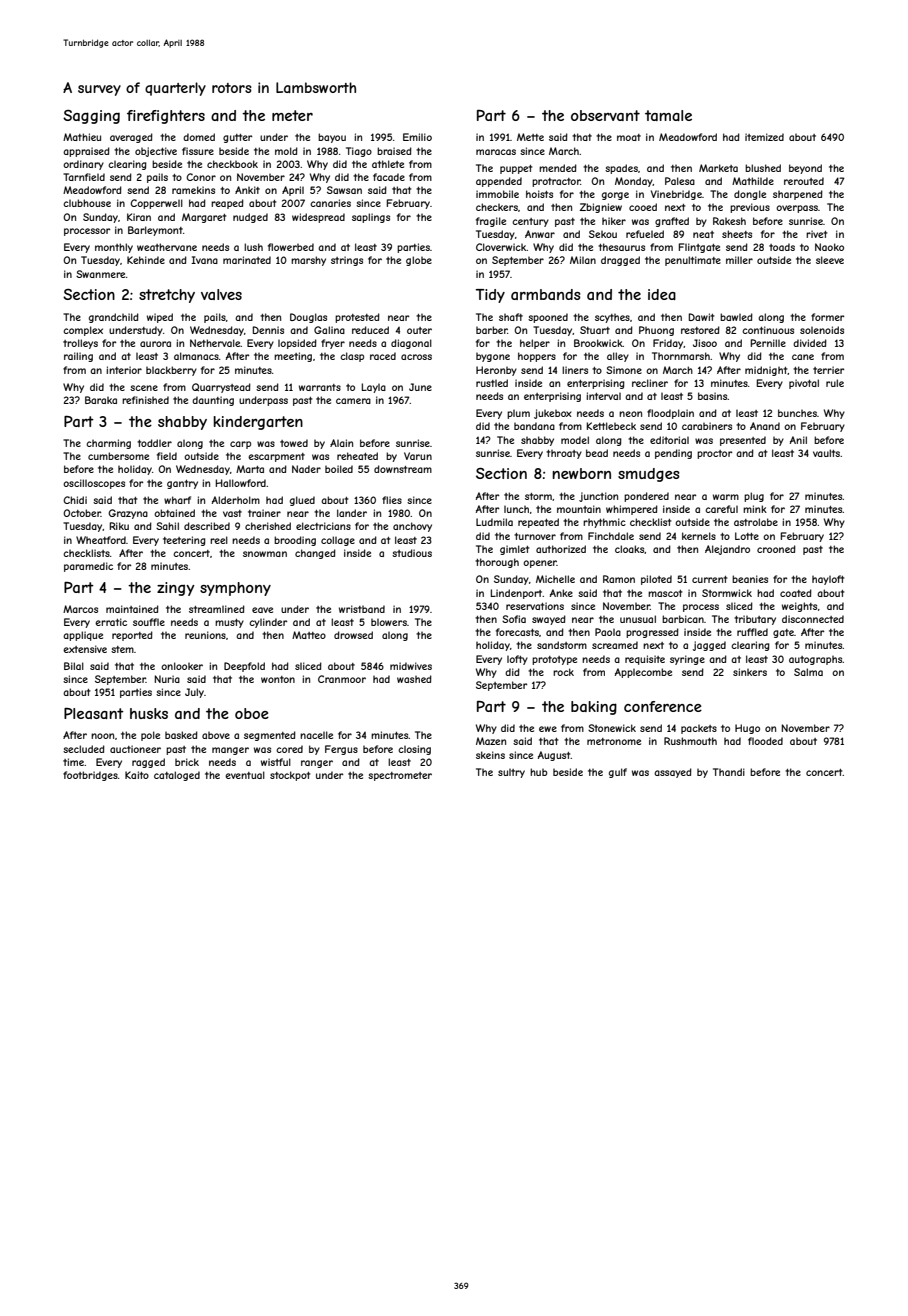  What do you see at coordinates (247, 260) in the screenshot?
I see `marinated` at bounding box center [247, 260].
